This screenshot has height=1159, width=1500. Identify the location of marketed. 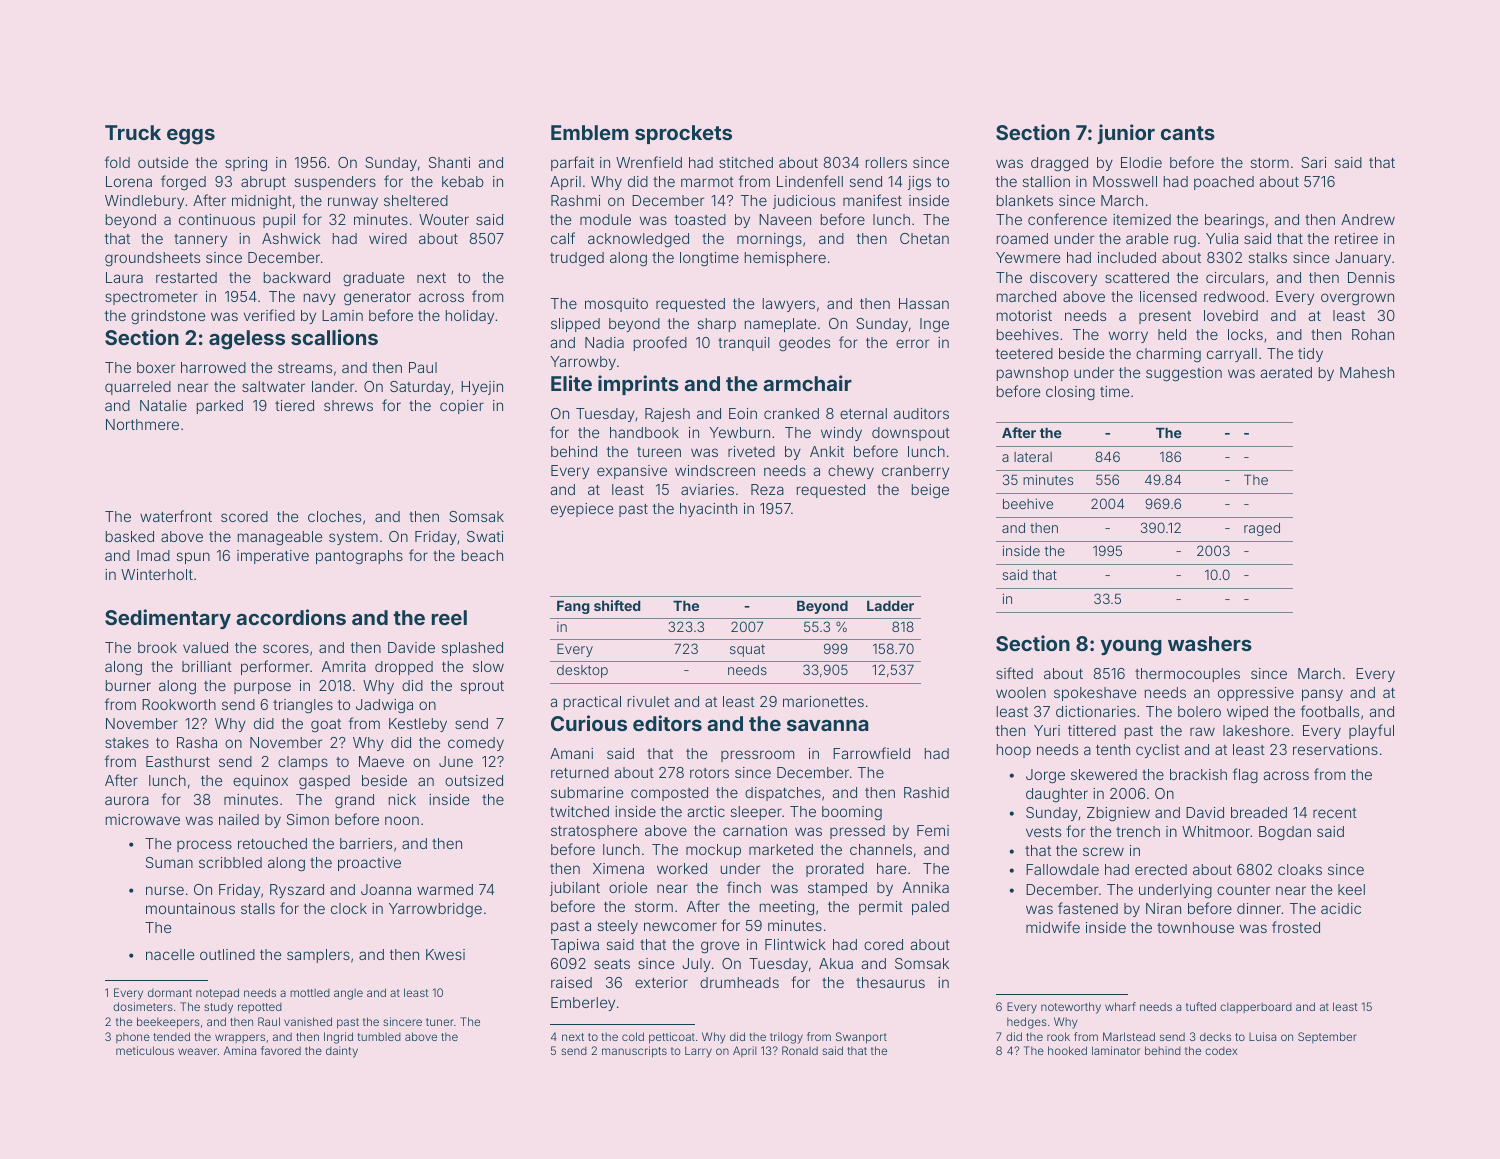
(781, 849).
